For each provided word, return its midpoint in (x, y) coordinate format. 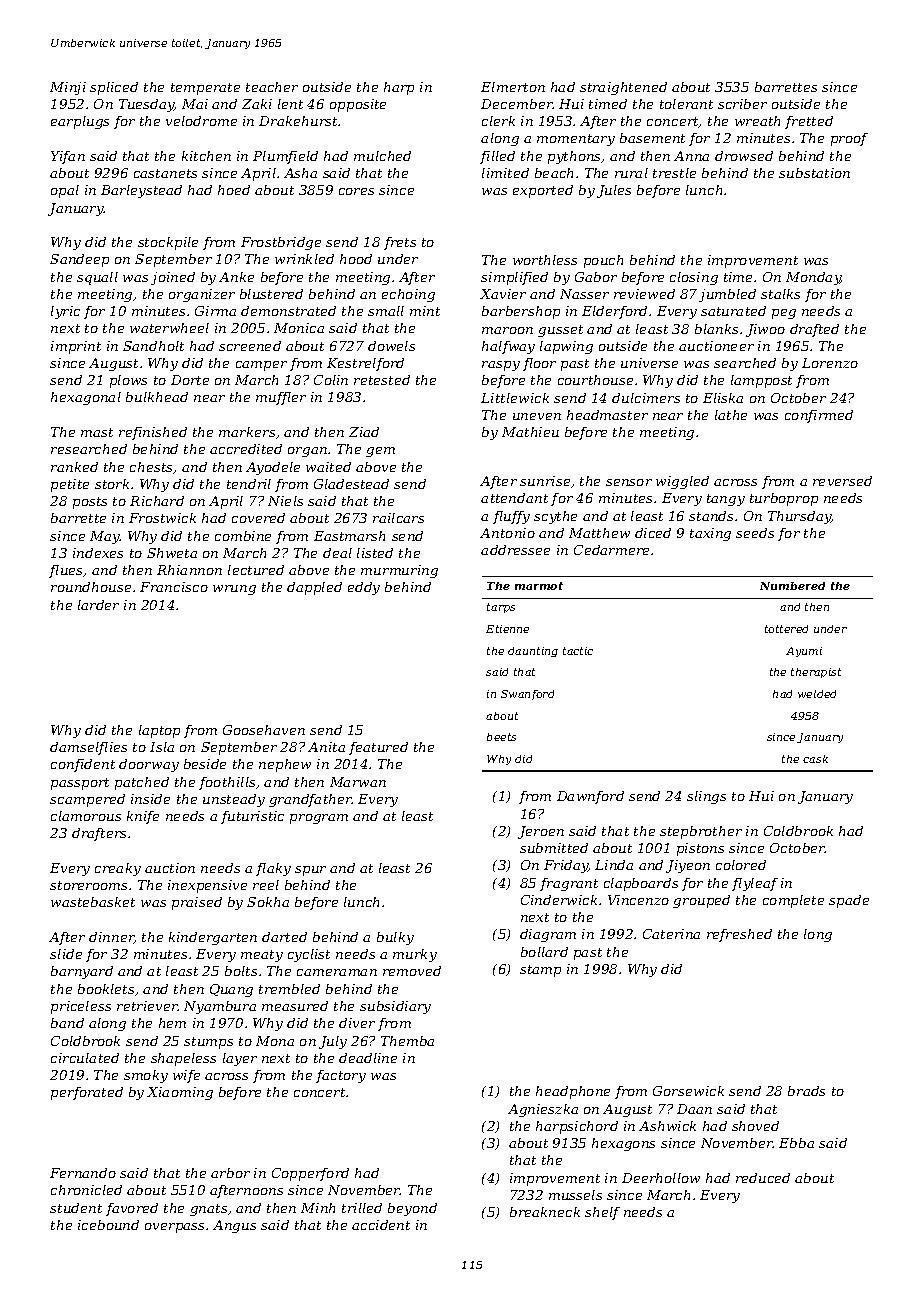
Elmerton (513, 87)
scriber (742, 104)
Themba (407, 1041)
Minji (68, 88)
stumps (208, 1043)
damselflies (88, 748)
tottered (786, 629)
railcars (398, 518)
